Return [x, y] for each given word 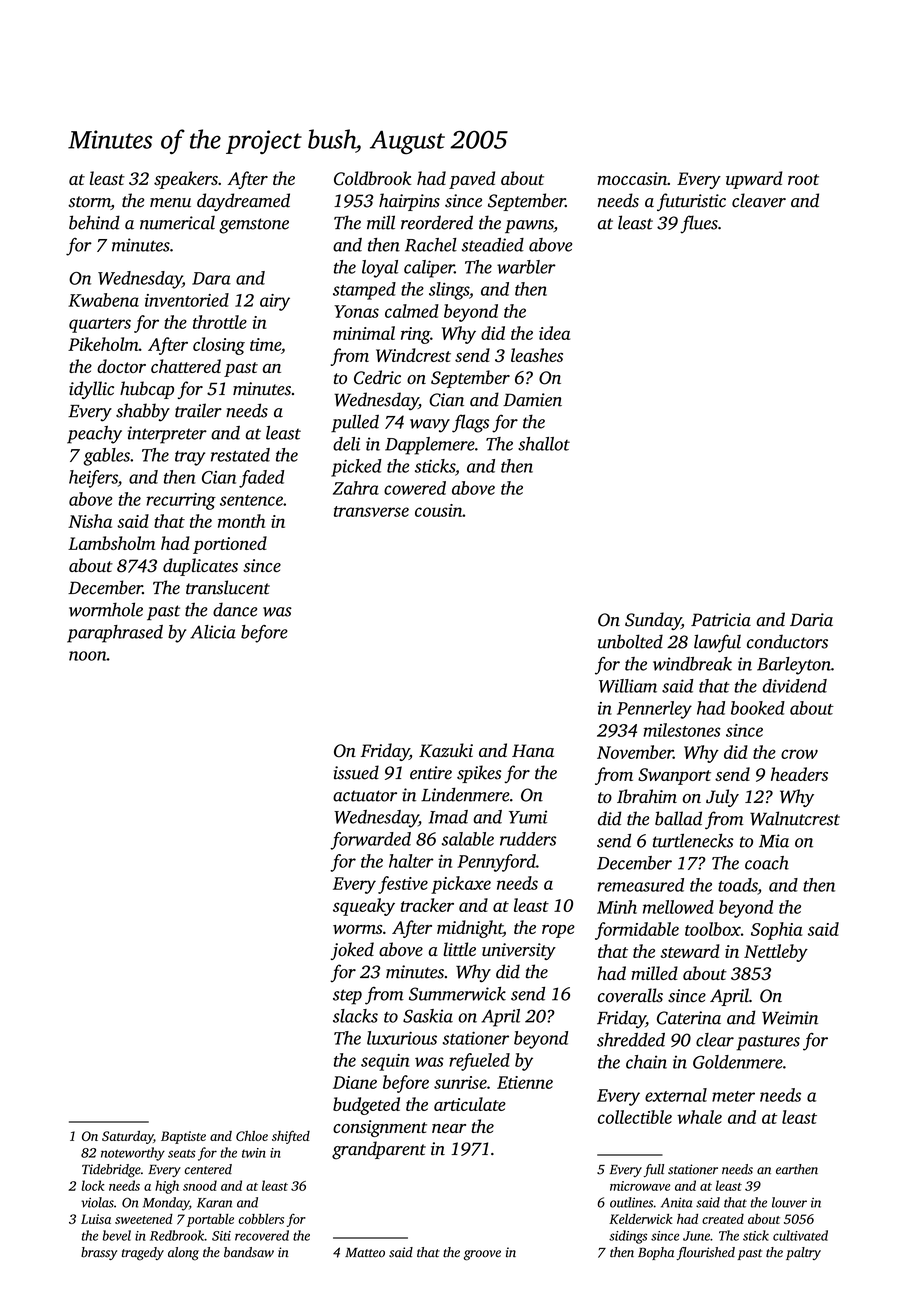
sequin [385, 1062]
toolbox [713, 929]
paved [472, 180]
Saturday [127, 1137]
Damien [532, 400]
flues [699, 224]
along [183, 1254]
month [241, 521]
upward [754, 180]
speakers [186, 180]
